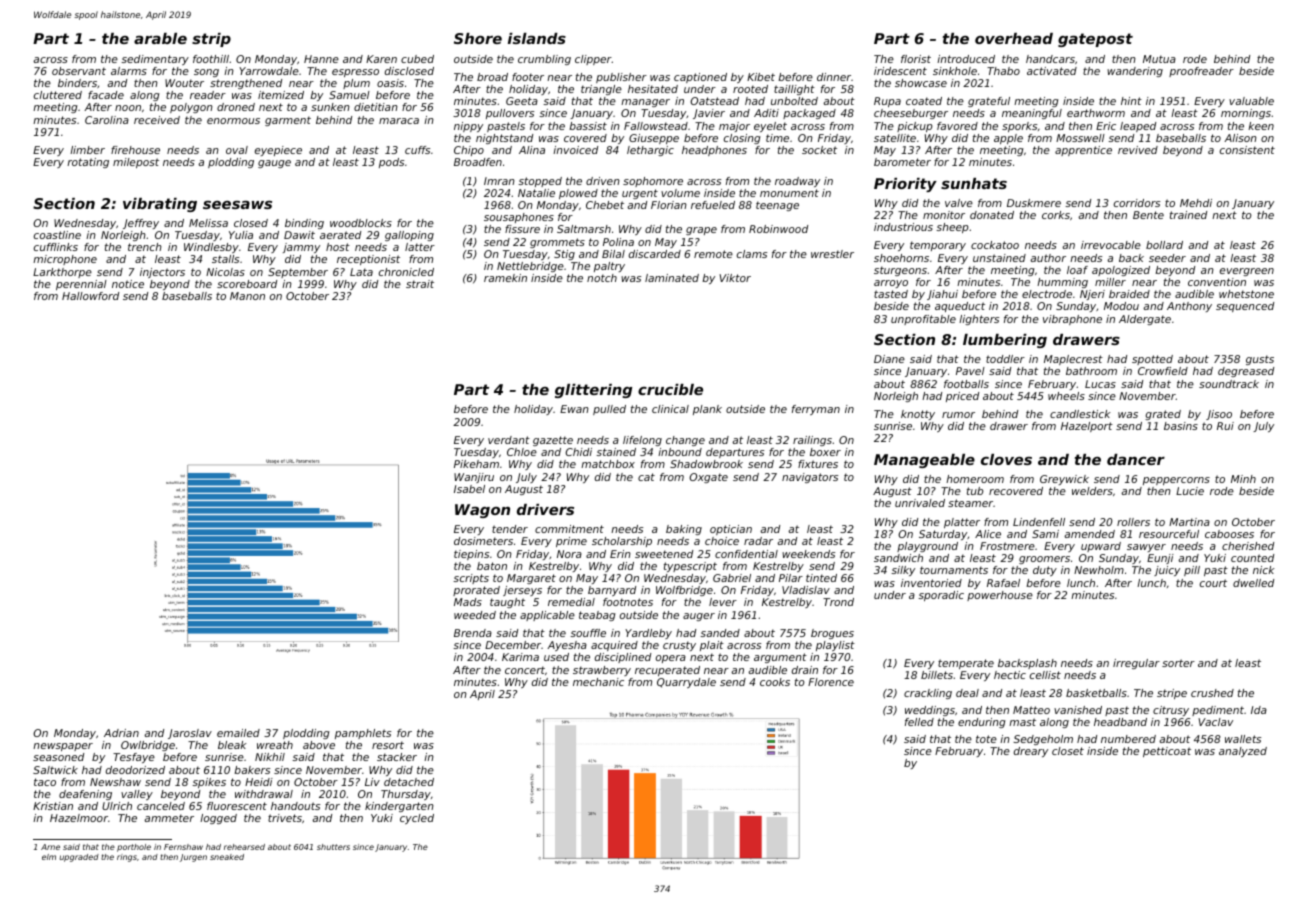 This document has height=924, width=1308. Describe the element at coordinates (476, 464) in the document. I see `Pikeham` at that location.
